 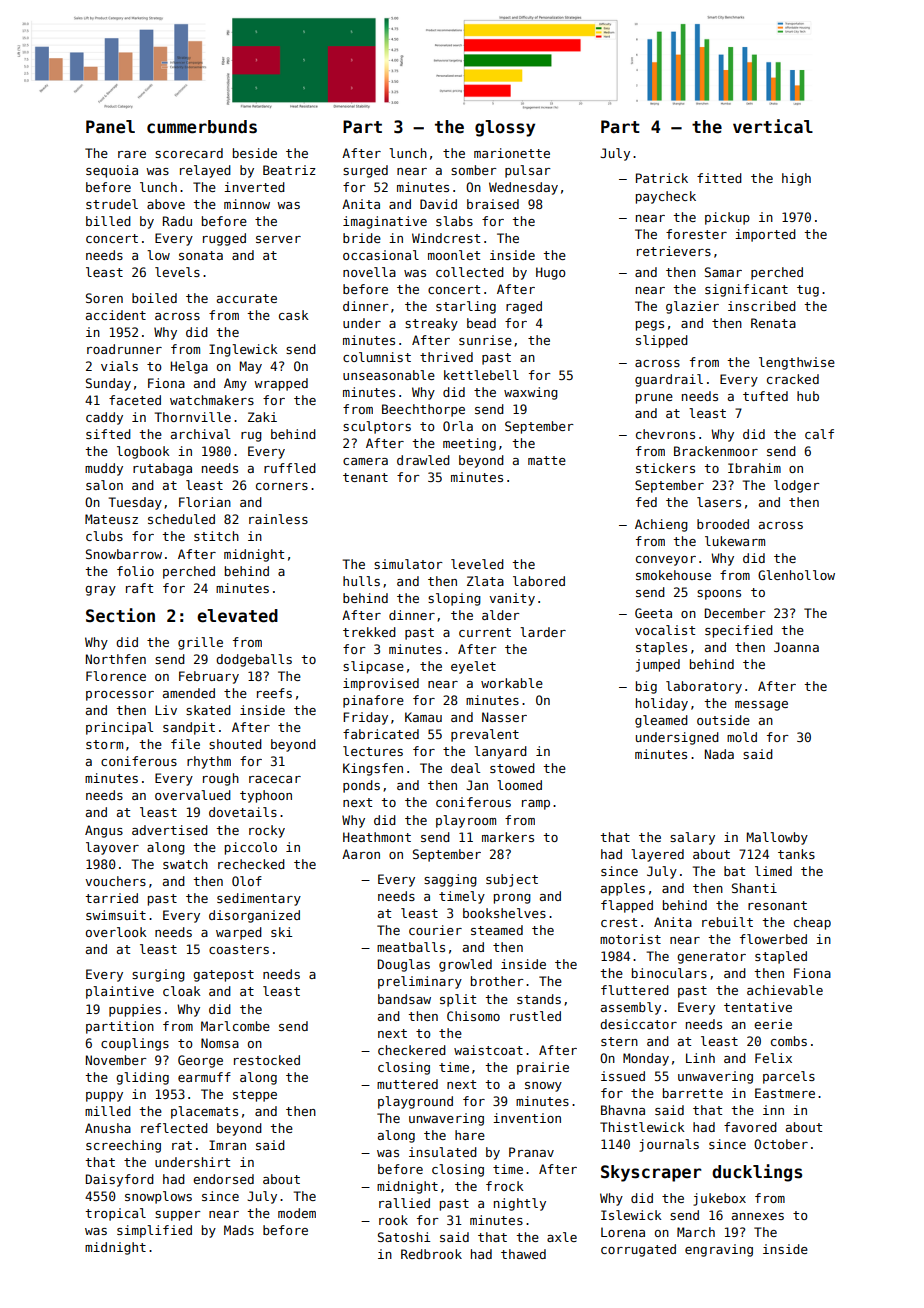 I want to click on scheduled, so click(x=181, y=519).
